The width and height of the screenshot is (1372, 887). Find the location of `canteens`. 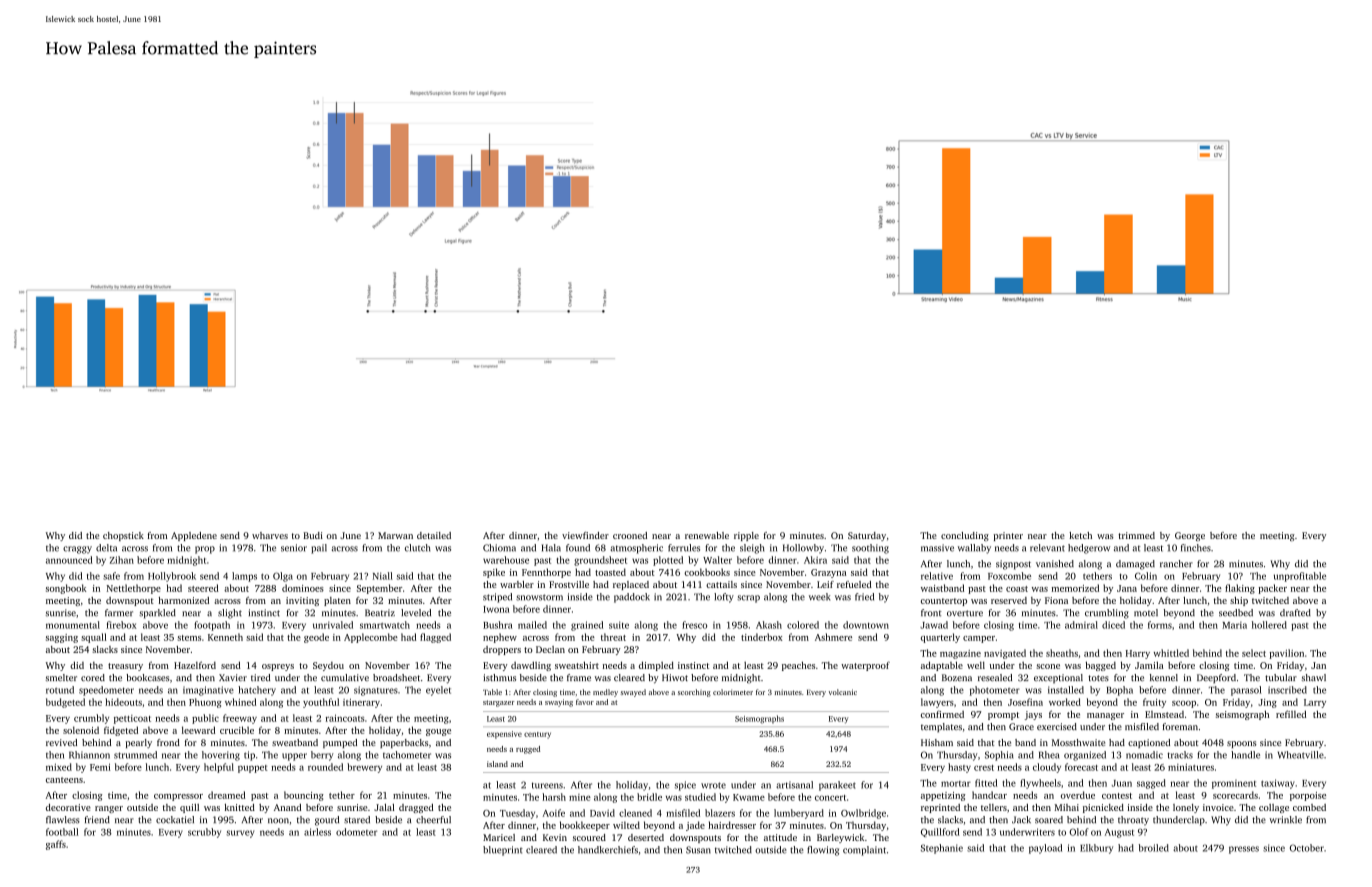

canteens is located at coordinates (64, 780).
